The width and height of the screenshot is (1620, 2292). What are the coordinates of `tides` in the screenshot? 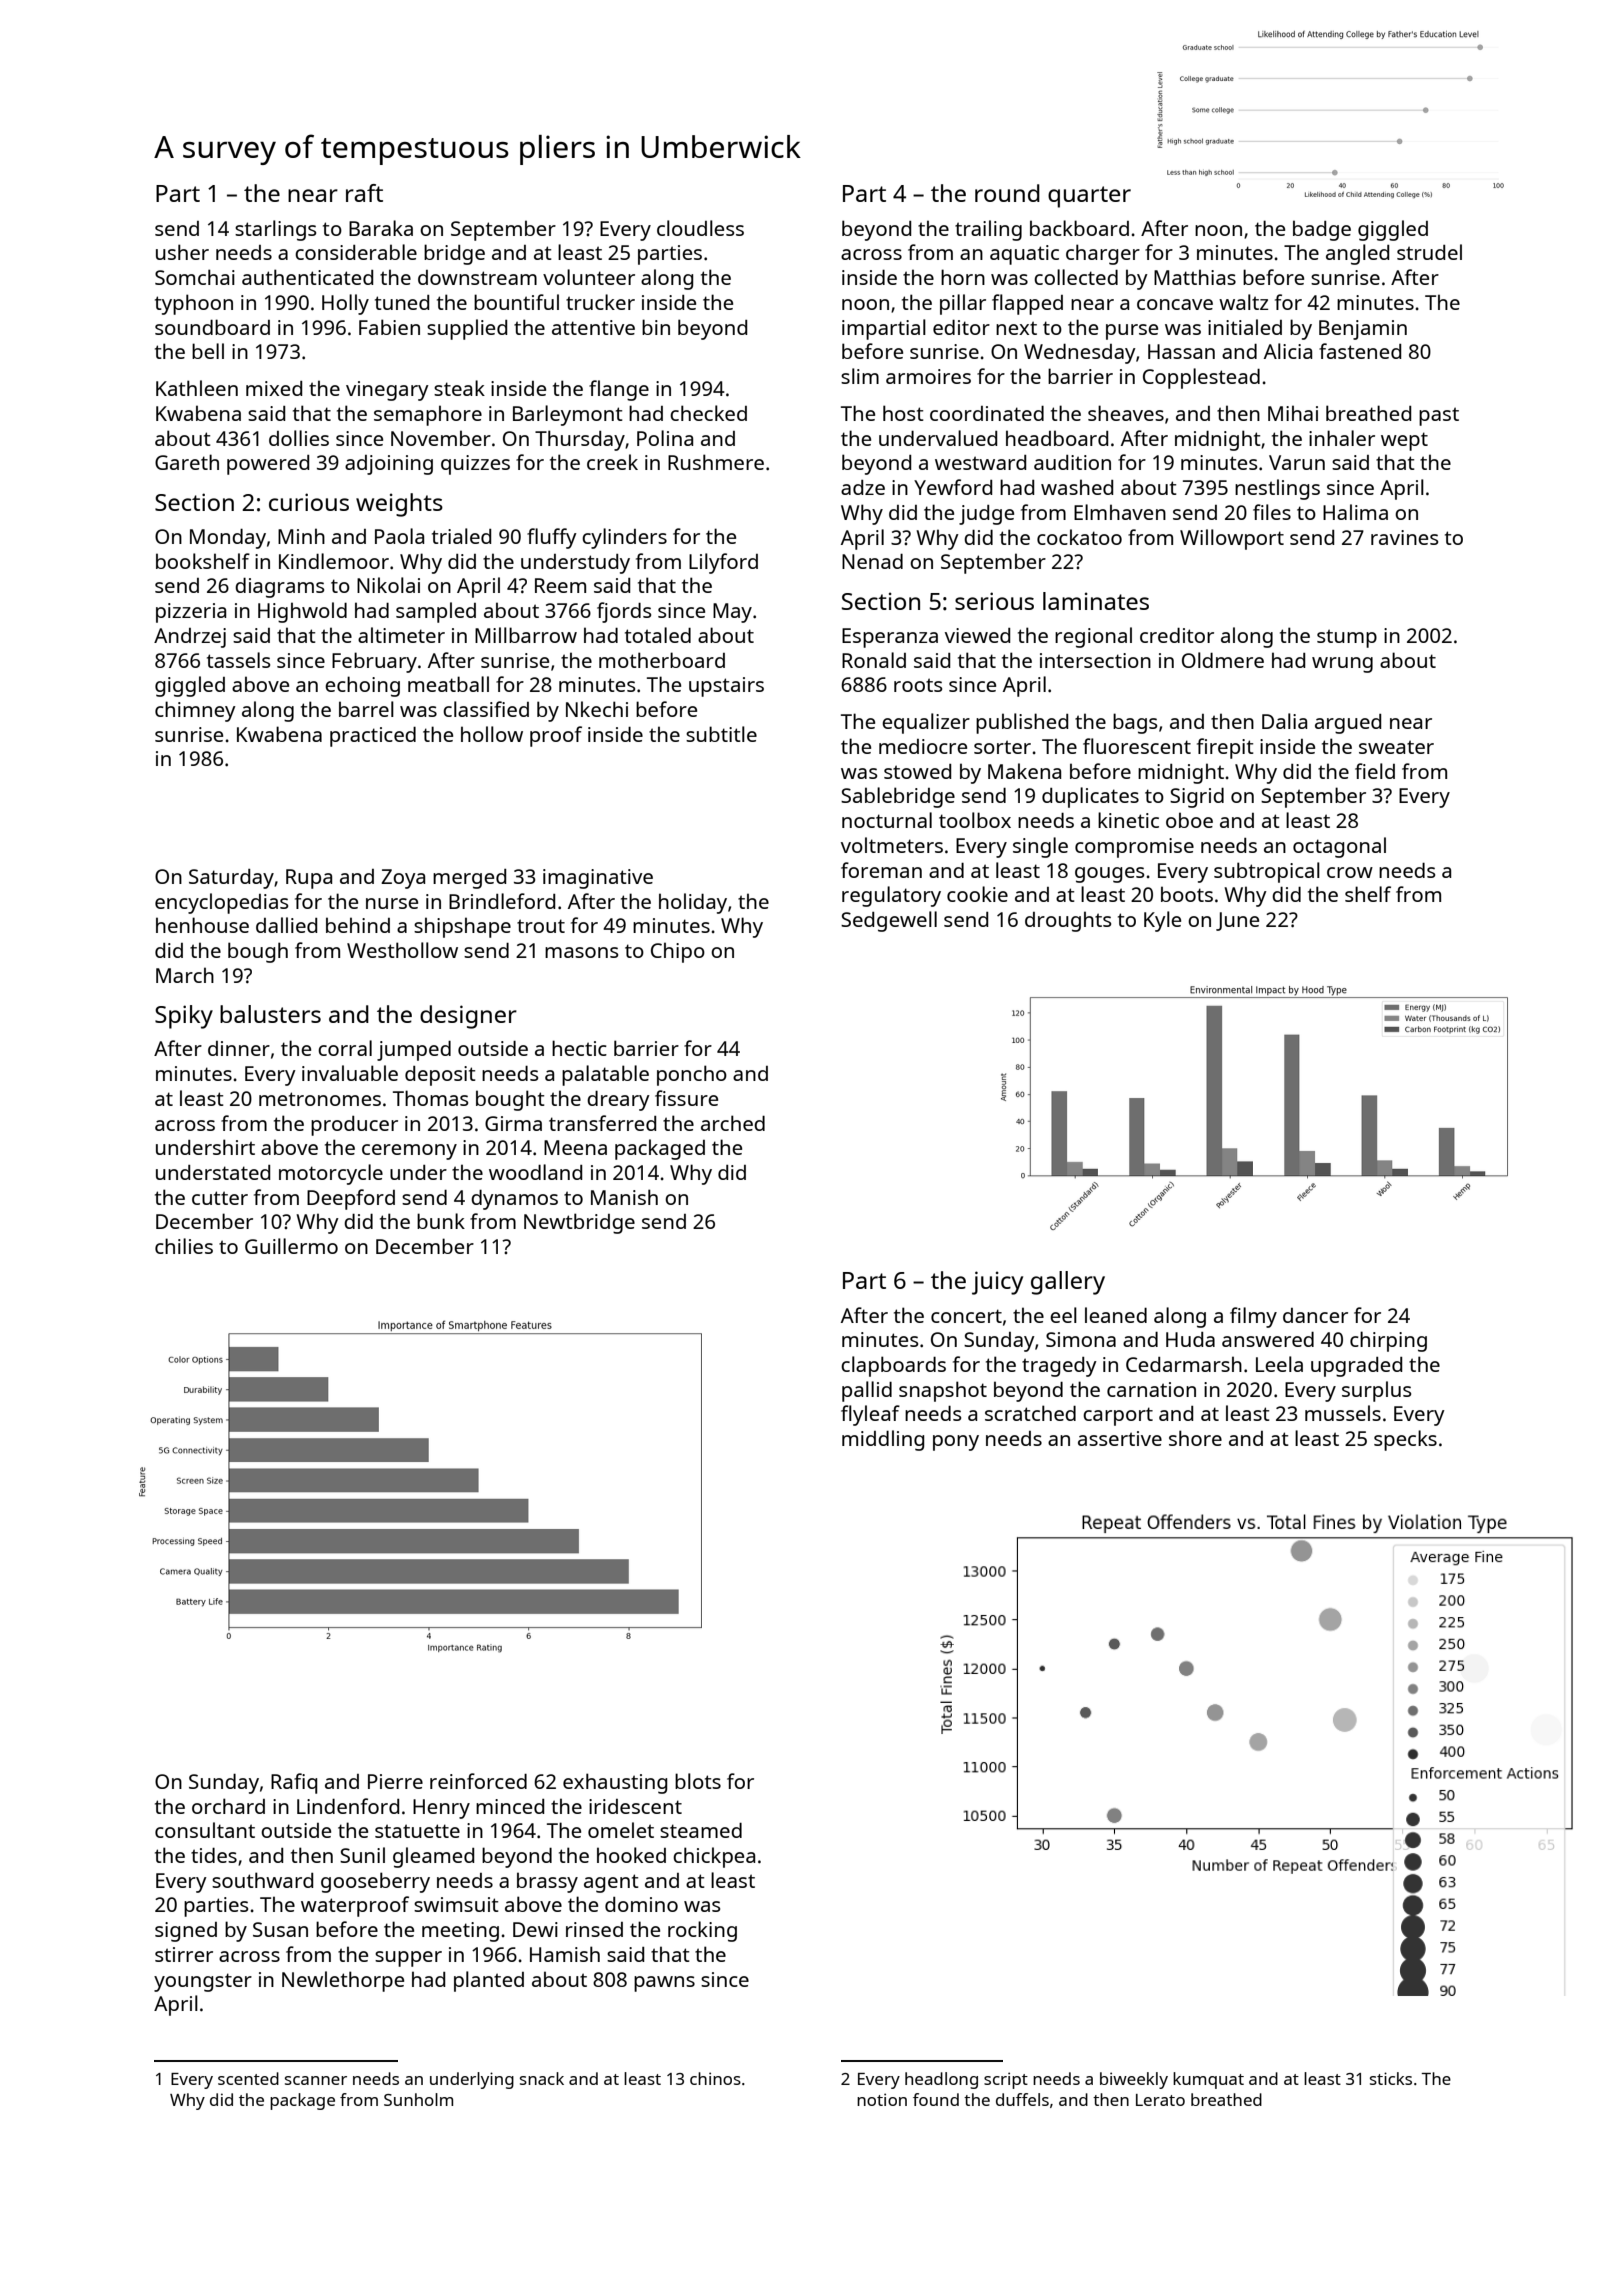 It's located at (214, 1855).
